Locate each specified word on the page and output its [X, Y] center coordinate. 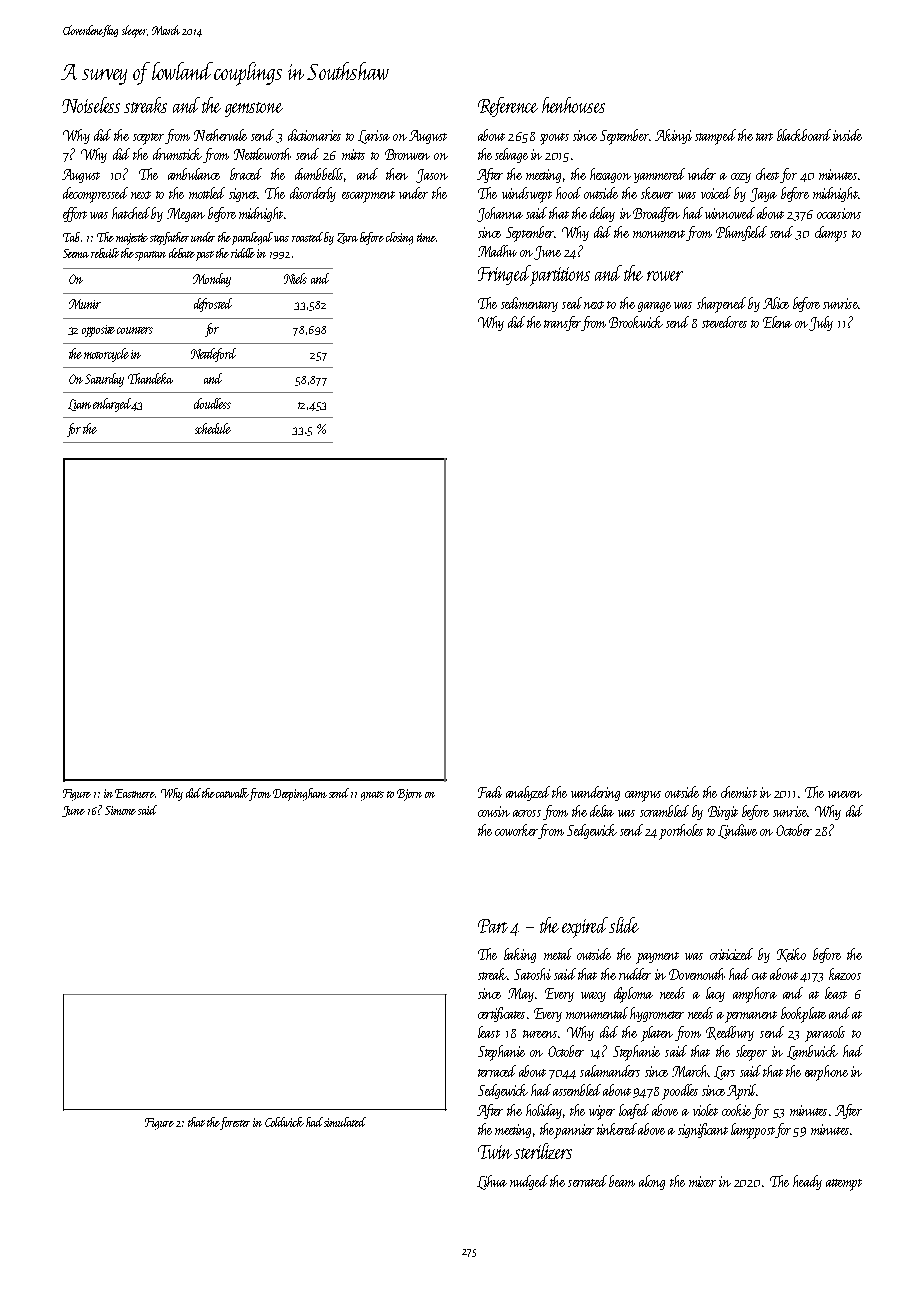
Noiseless [91, 105]
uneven [845, 794]
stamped [715, 137]
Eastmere [135, 793]
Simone [120, 810]
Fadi [490, 792]
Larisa [374, 137]
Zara [347, 238]
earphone [826, 1073]
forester [235, 1123]
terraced [497, 1071]
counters [135, 330]
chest [767, 174]
